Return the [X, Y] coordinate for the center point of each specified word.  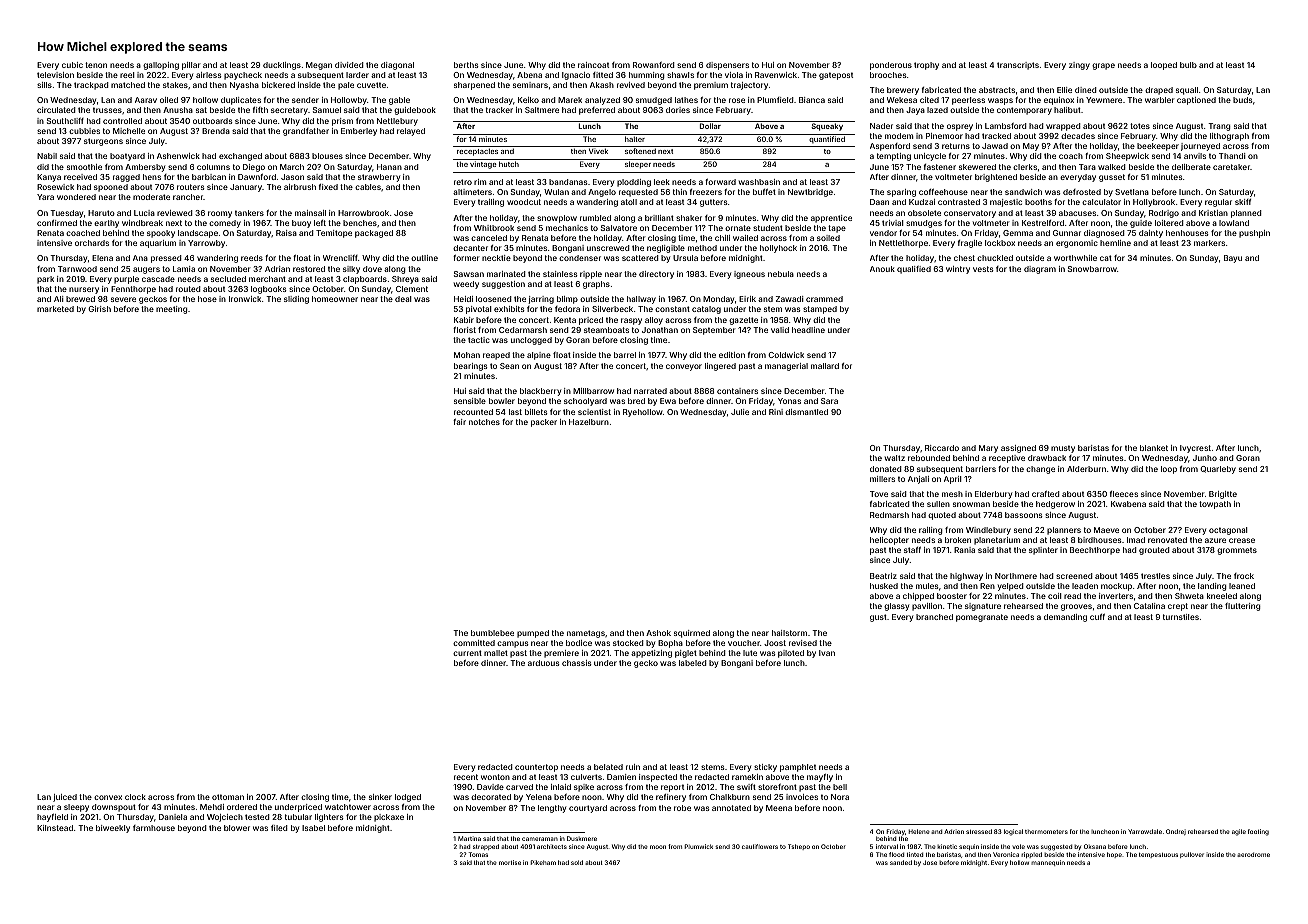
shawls [680, 75]
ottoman [228, 797]
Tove [879, 494]
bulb [1188, 65]
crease [1242, 540]
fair [459, 422]
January [246, 188]
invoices [802, 797]
